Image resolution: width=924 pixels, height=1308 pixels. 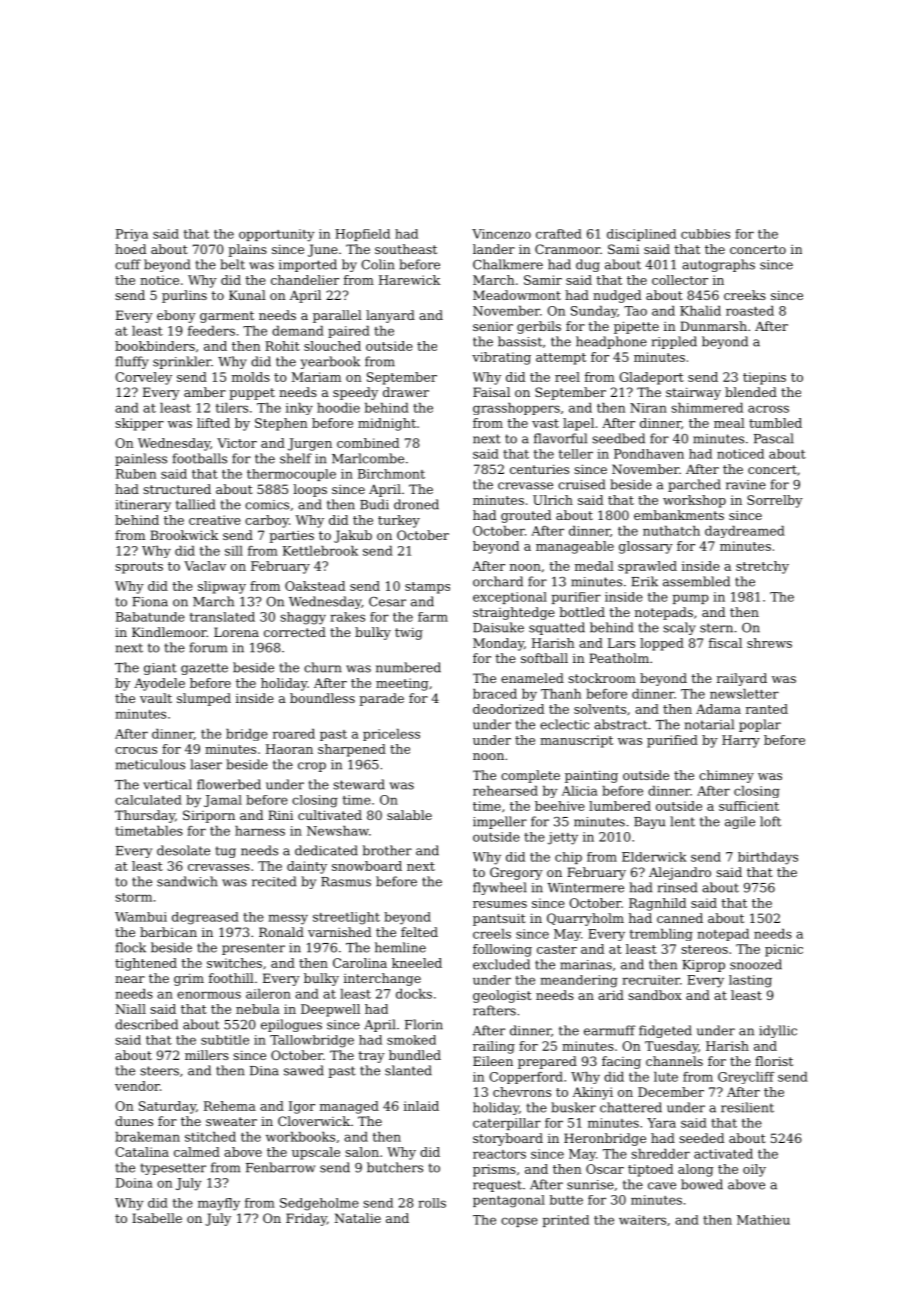 What do you see at coordinates (433, 617) in the document?
I see `farm` at bounding box center [433, 617].
